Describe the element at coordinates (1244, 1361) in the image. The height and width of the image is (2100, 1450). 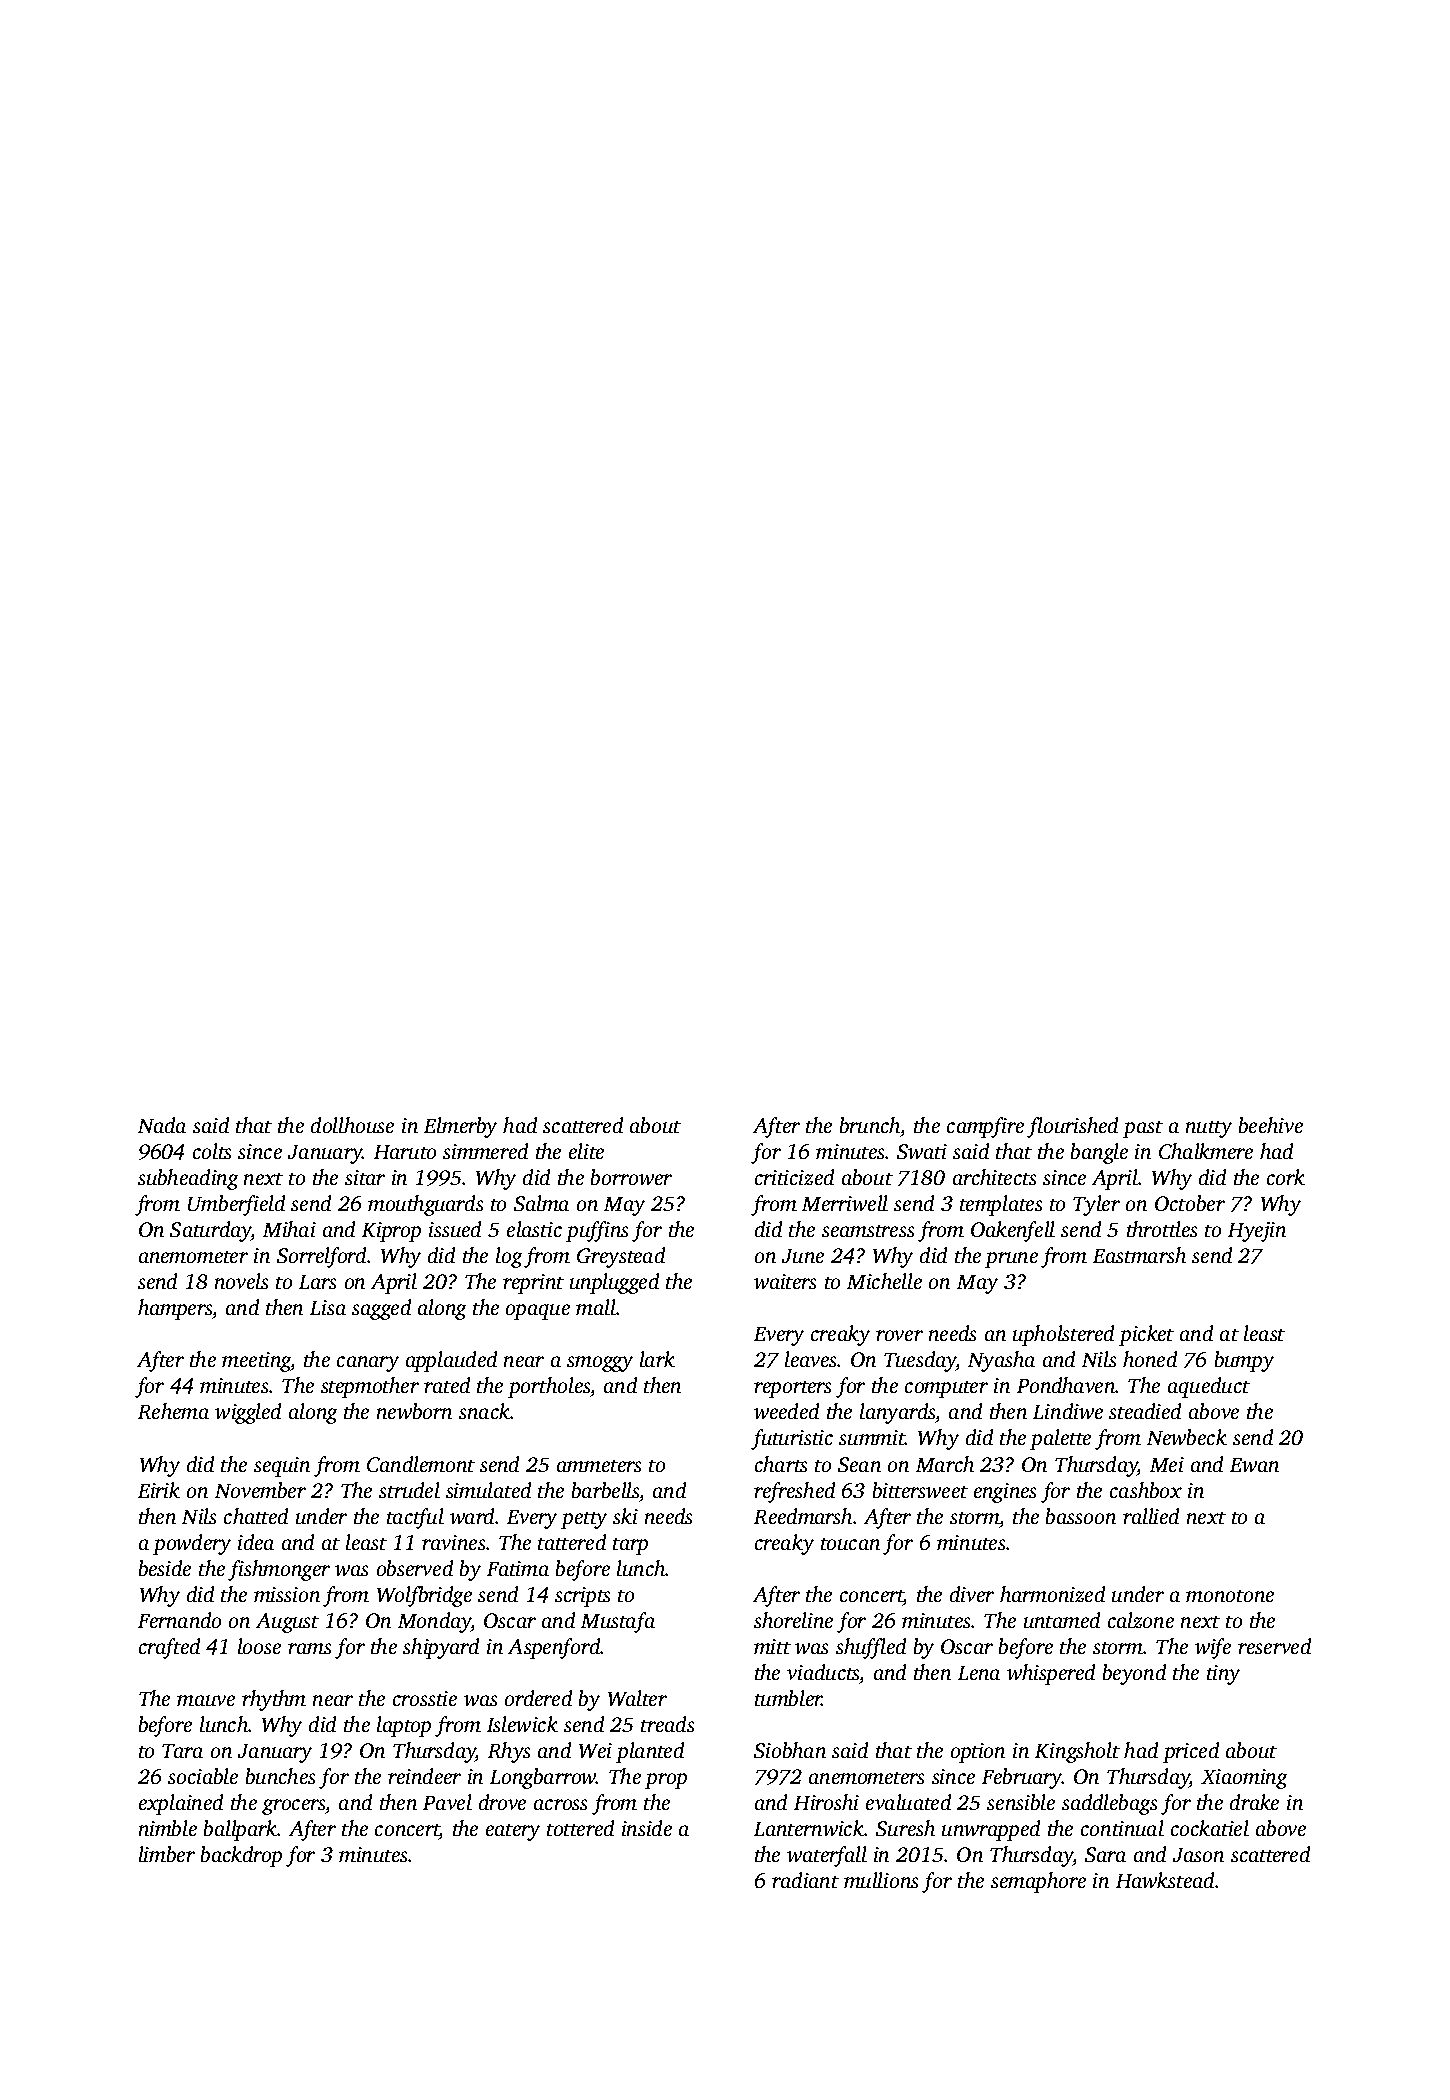
I see `bumpy` at that location.
